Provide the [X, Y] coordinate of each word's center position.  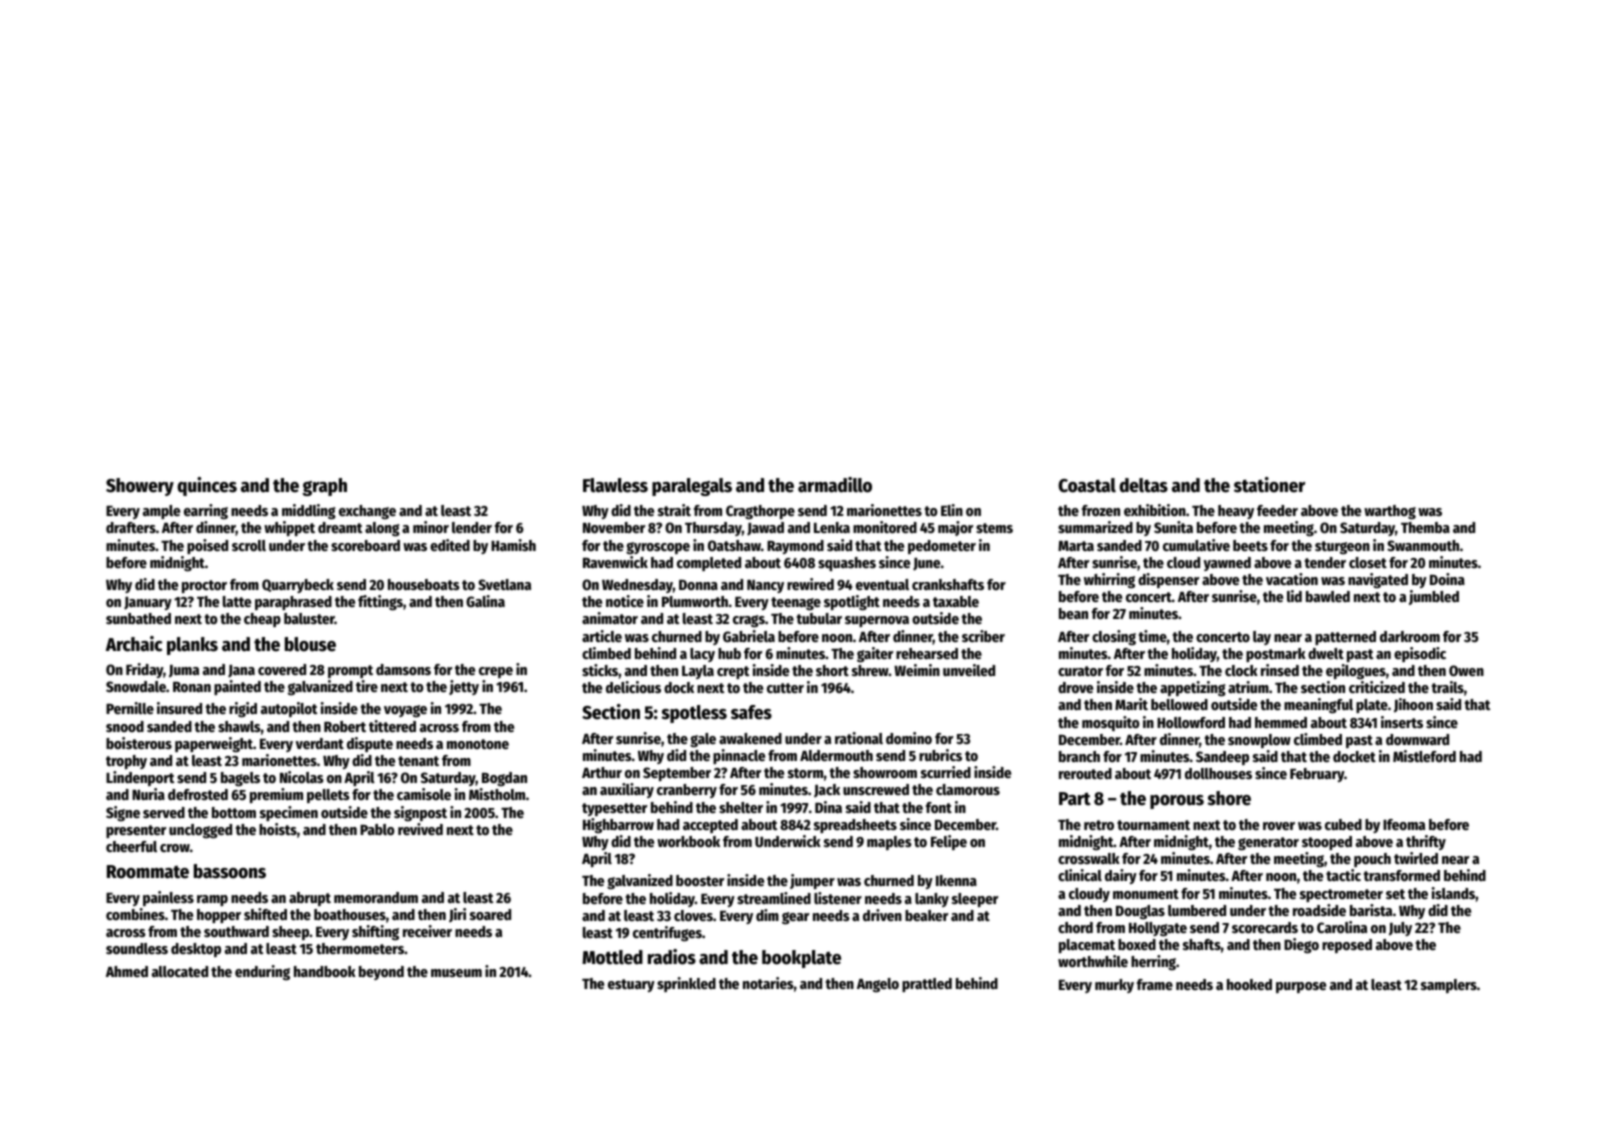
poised [207, 546]
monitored [885, 527]
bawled [1328, 596]
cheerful [131, 846]
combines [135, 914]
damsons [403, 669]
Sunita [1173, 527]
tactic [1343, 875]
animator [610, 618]
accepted [710, 826]
